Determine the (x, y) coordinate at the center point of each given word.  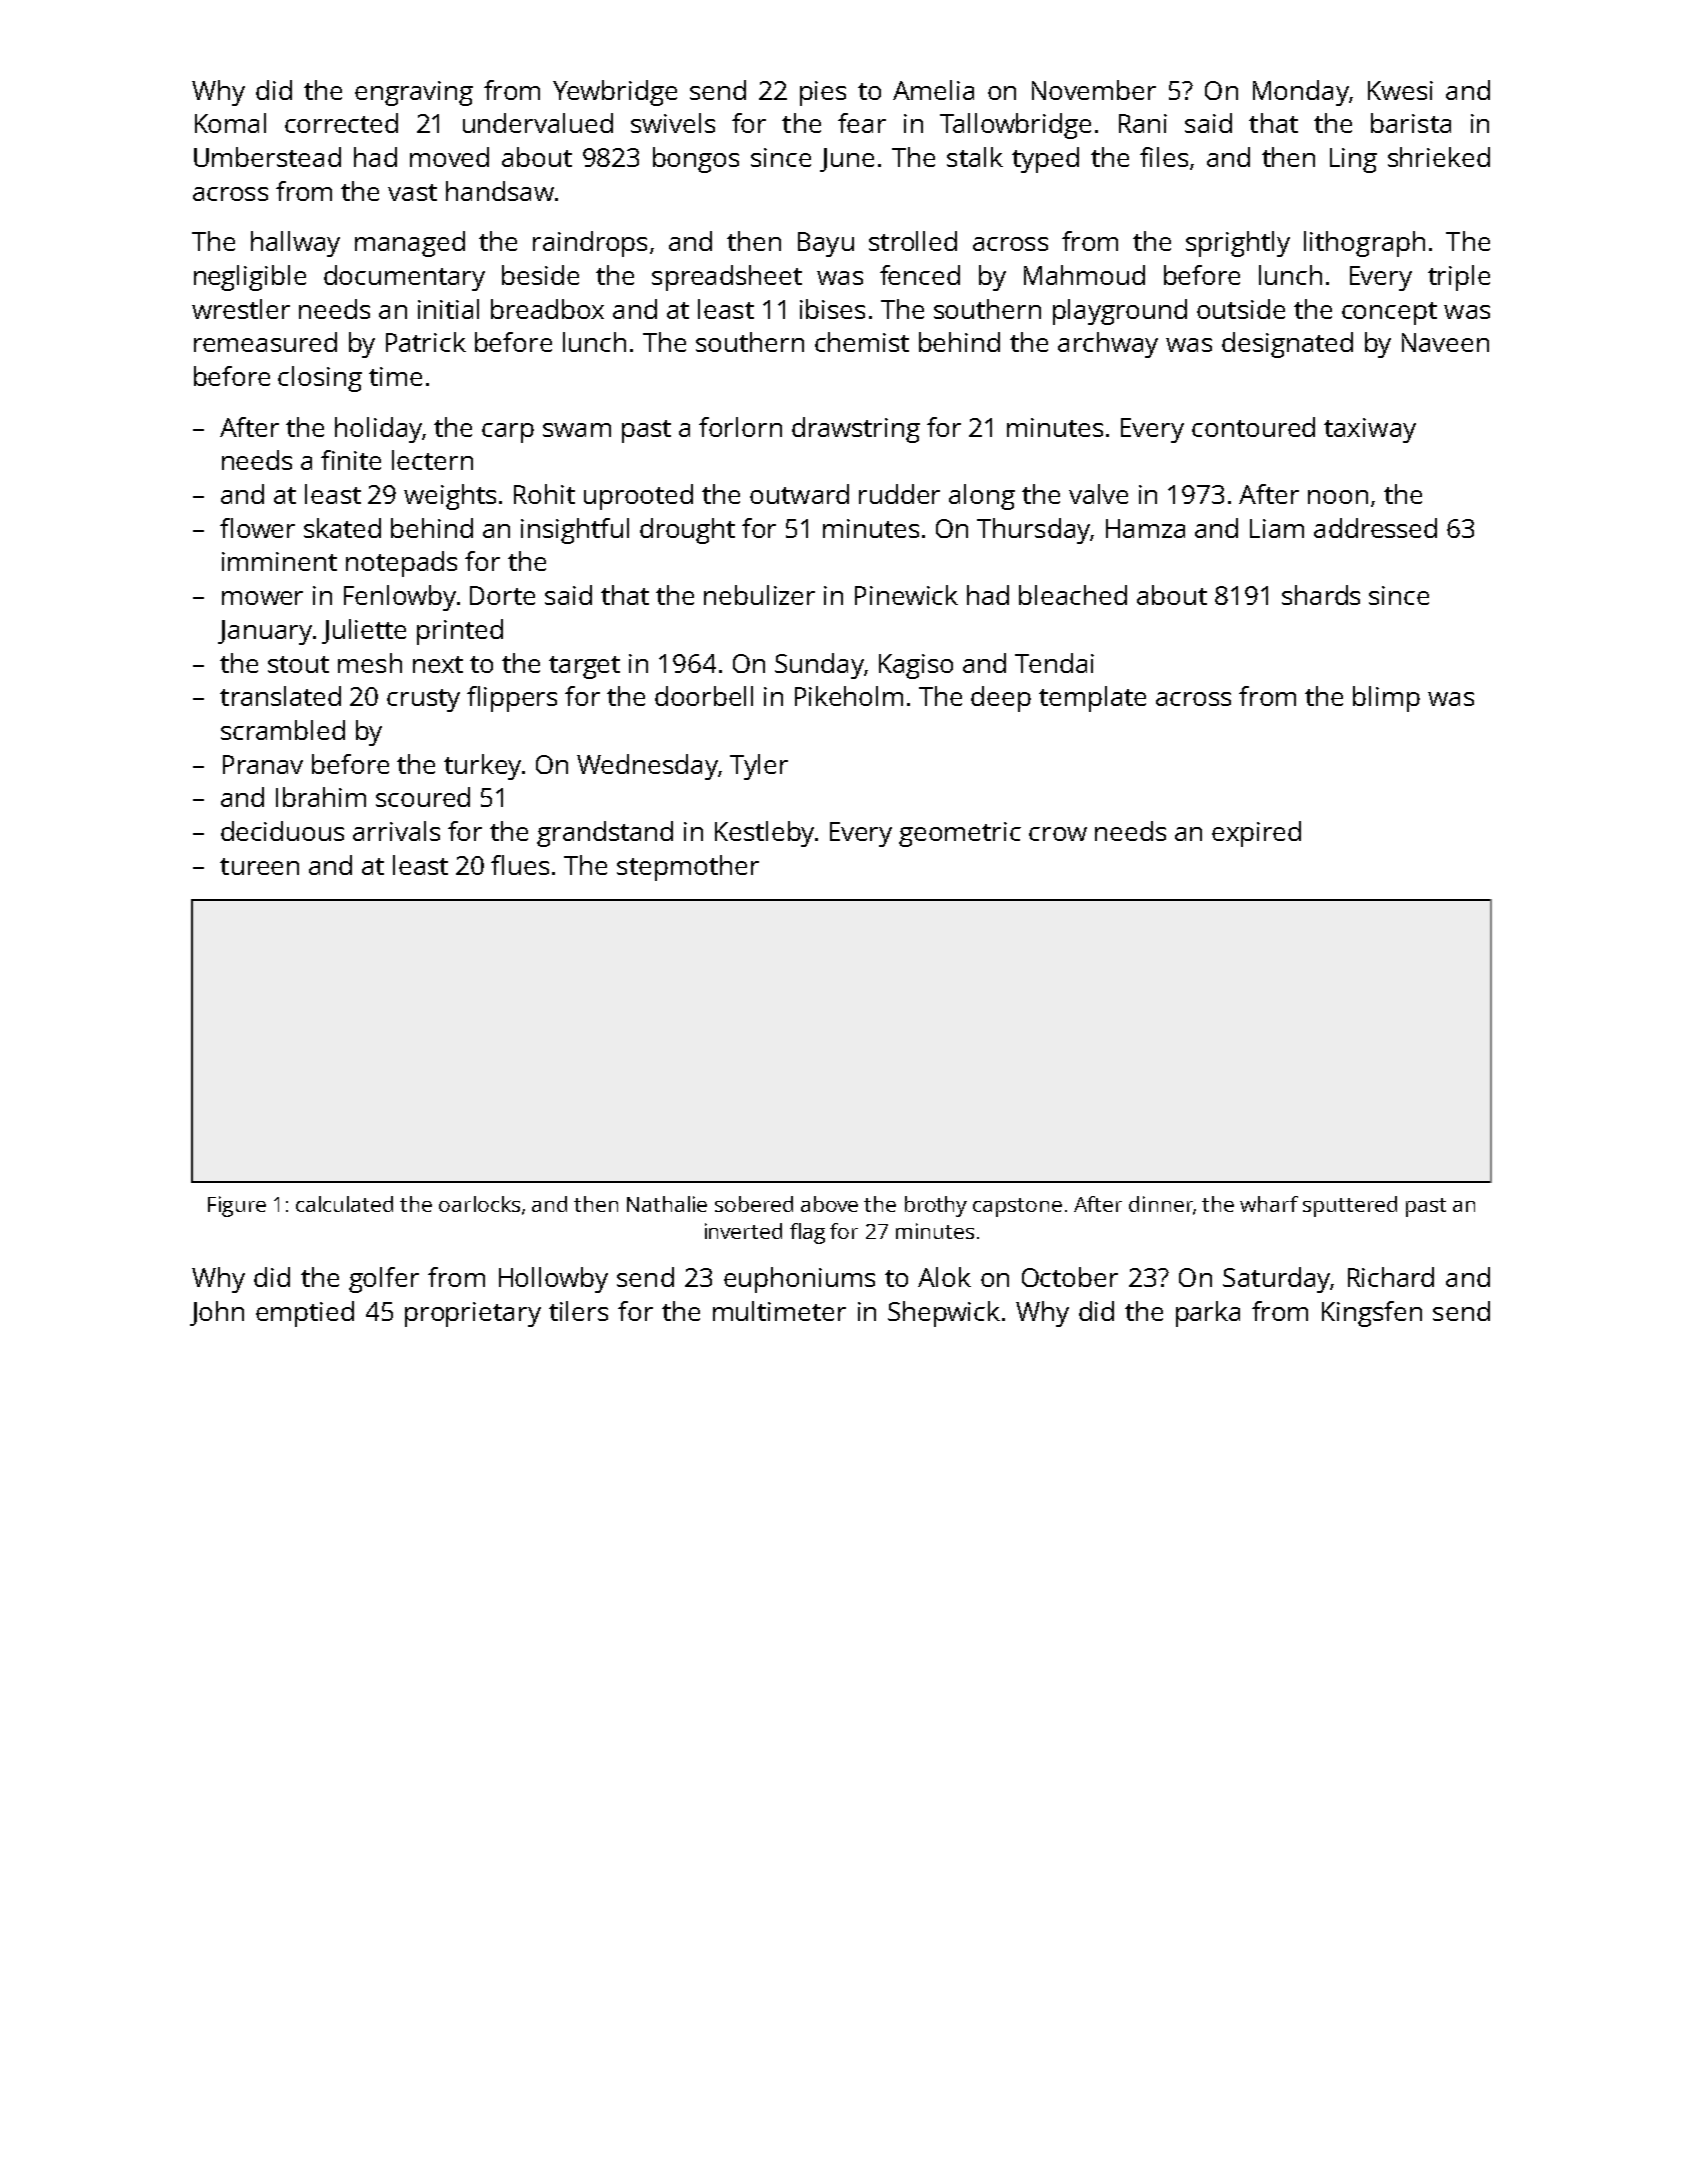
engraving (414, 93)
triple (1459, 278)
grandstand (605, 834)
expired (1256, 834)
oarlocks (479, 1204)
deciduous (282, 831)
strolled (913, 241)
